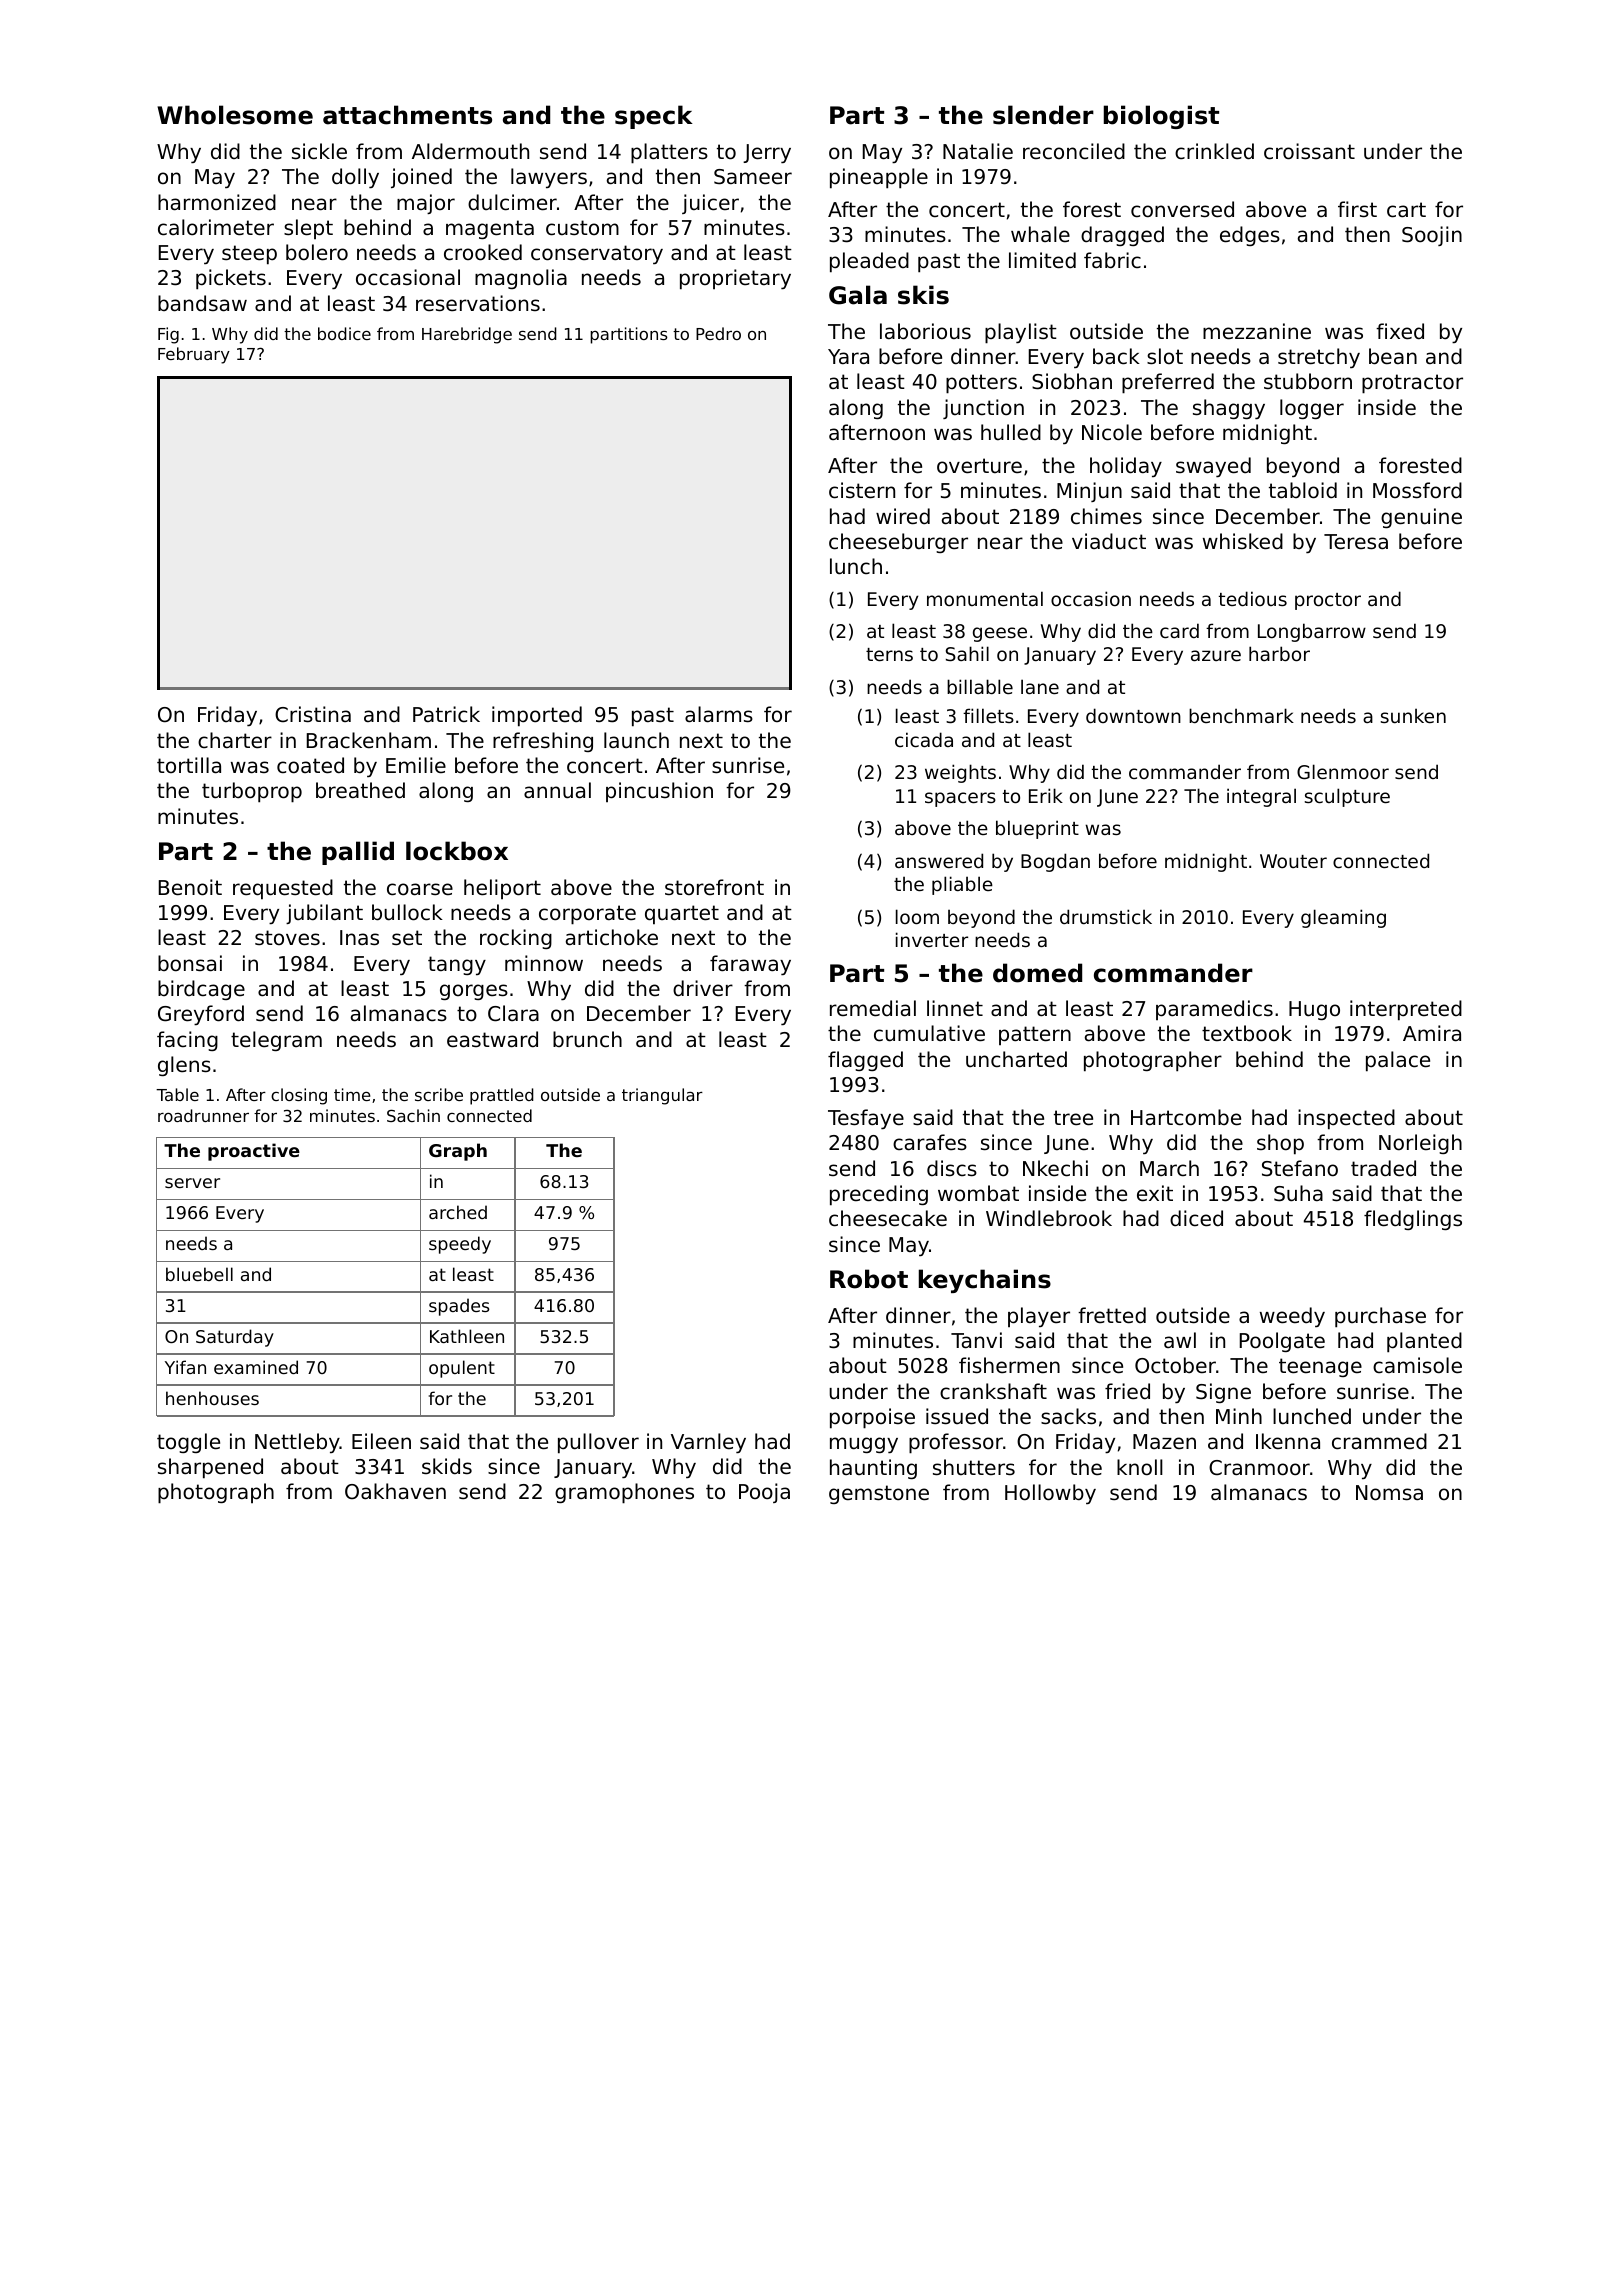 The width and height of the screenshot is (1620, 2292). I want to click on Oakhaven, so click(395, 1491).
